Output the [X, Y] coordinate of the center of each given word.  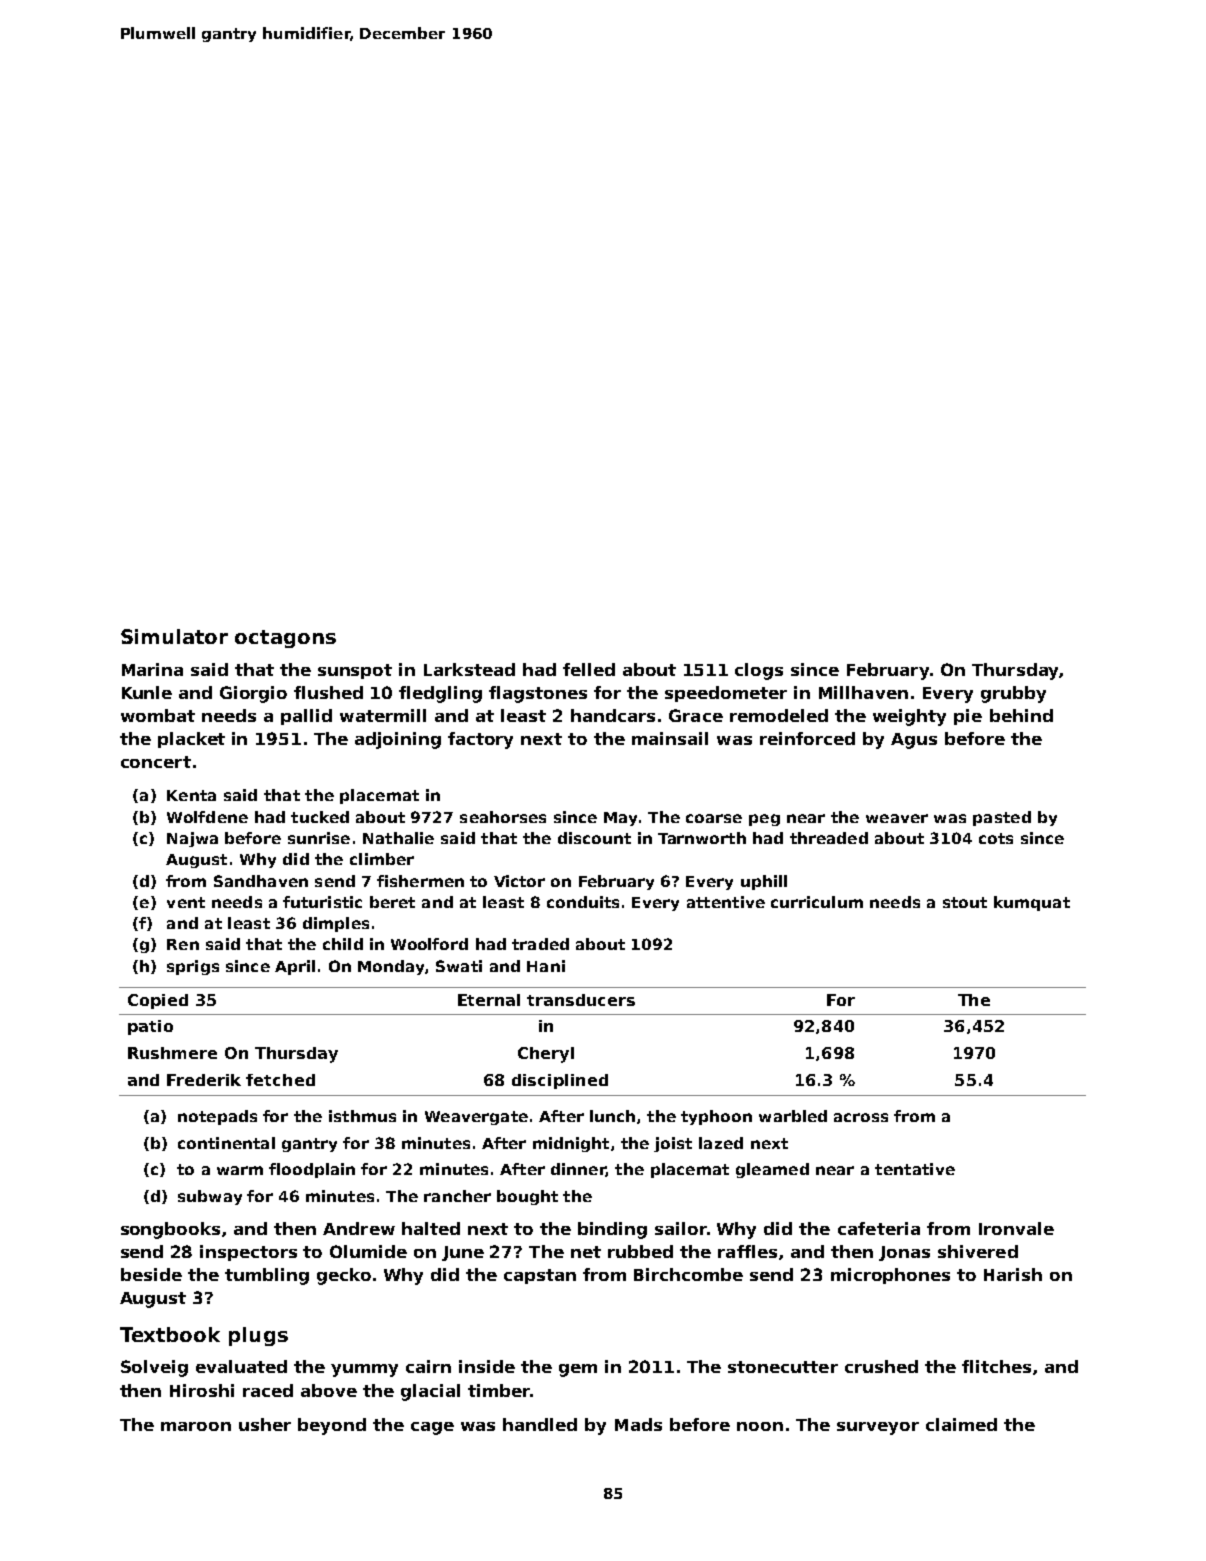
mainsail [670, 738]
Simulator [174, 636]
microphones [890, 1276]
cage [432, 1428]
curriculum [817, 902]
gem [578, 1370]
